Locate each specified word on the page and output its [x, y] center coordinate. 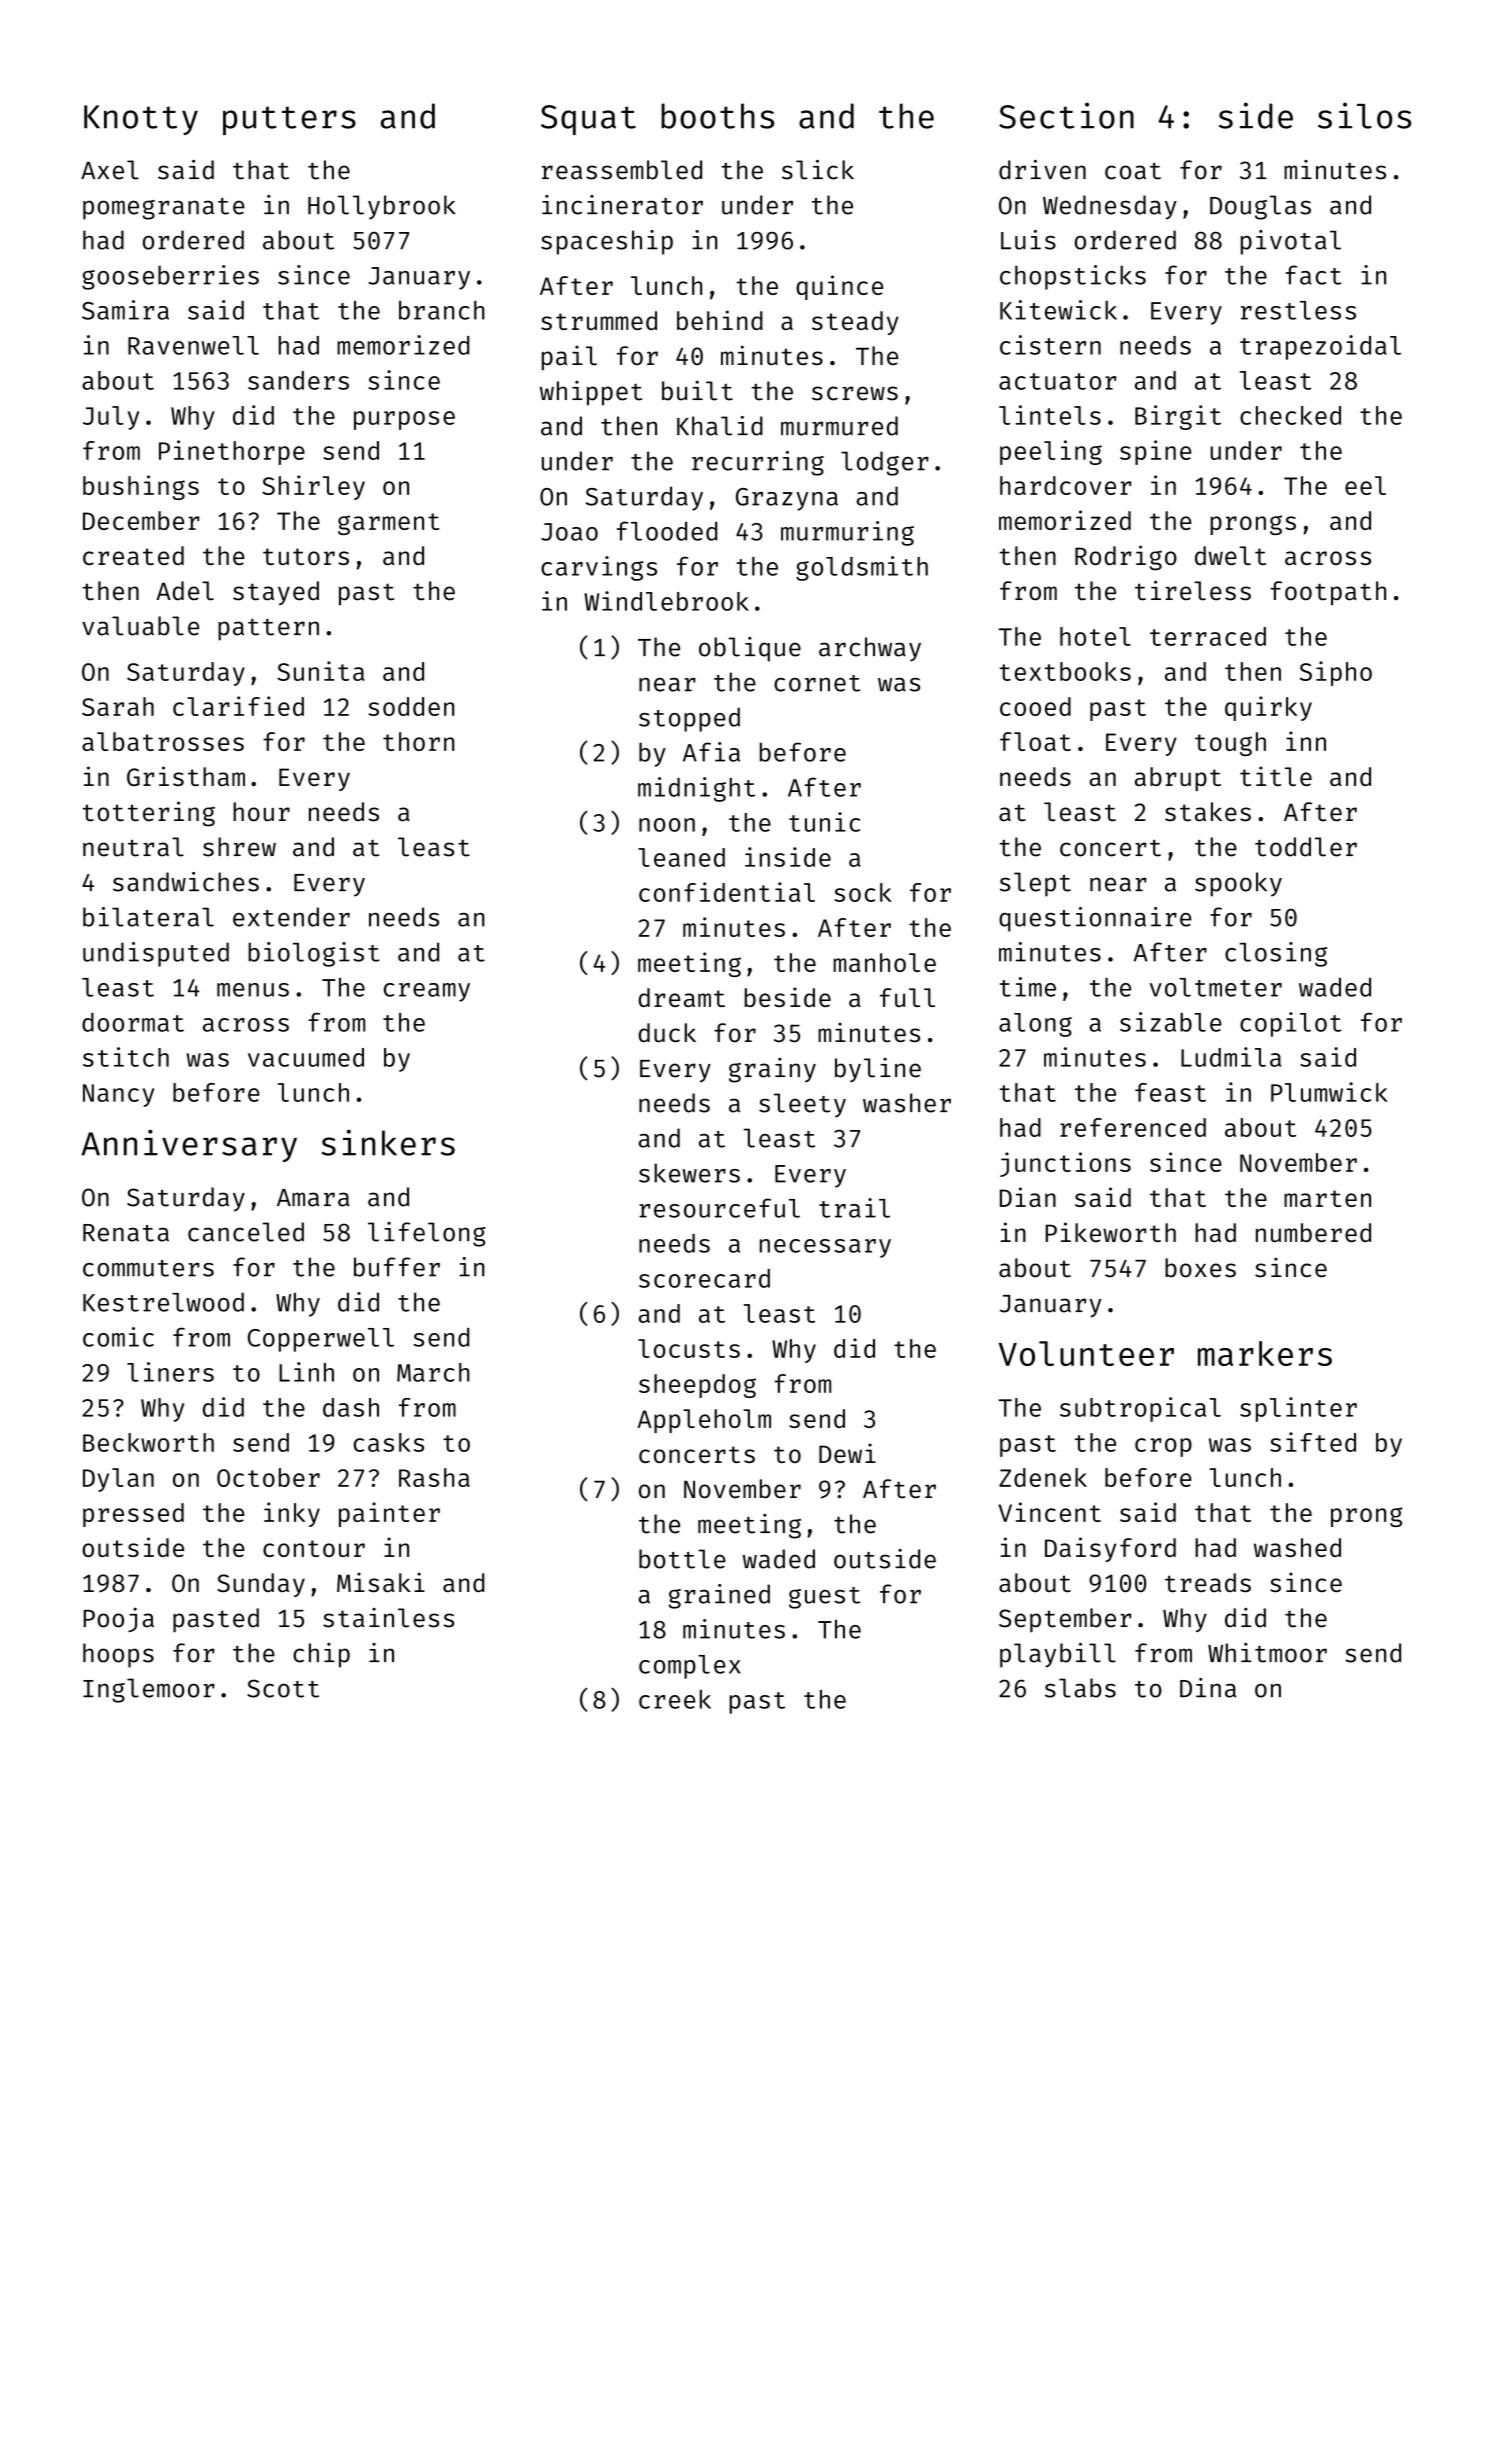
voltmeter [1216, 987]
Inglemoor [149, 1690]
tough [1230, 744]
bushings [141, 487]
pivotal [1291, 242]
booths [717, 116]
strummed [599, 320]
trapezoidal [1320, 347]
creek [675, 1699]
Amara [313, 1198]
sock [863, 892]
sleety [802, 1105]
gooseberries [170, 277]
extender [291, 917]
